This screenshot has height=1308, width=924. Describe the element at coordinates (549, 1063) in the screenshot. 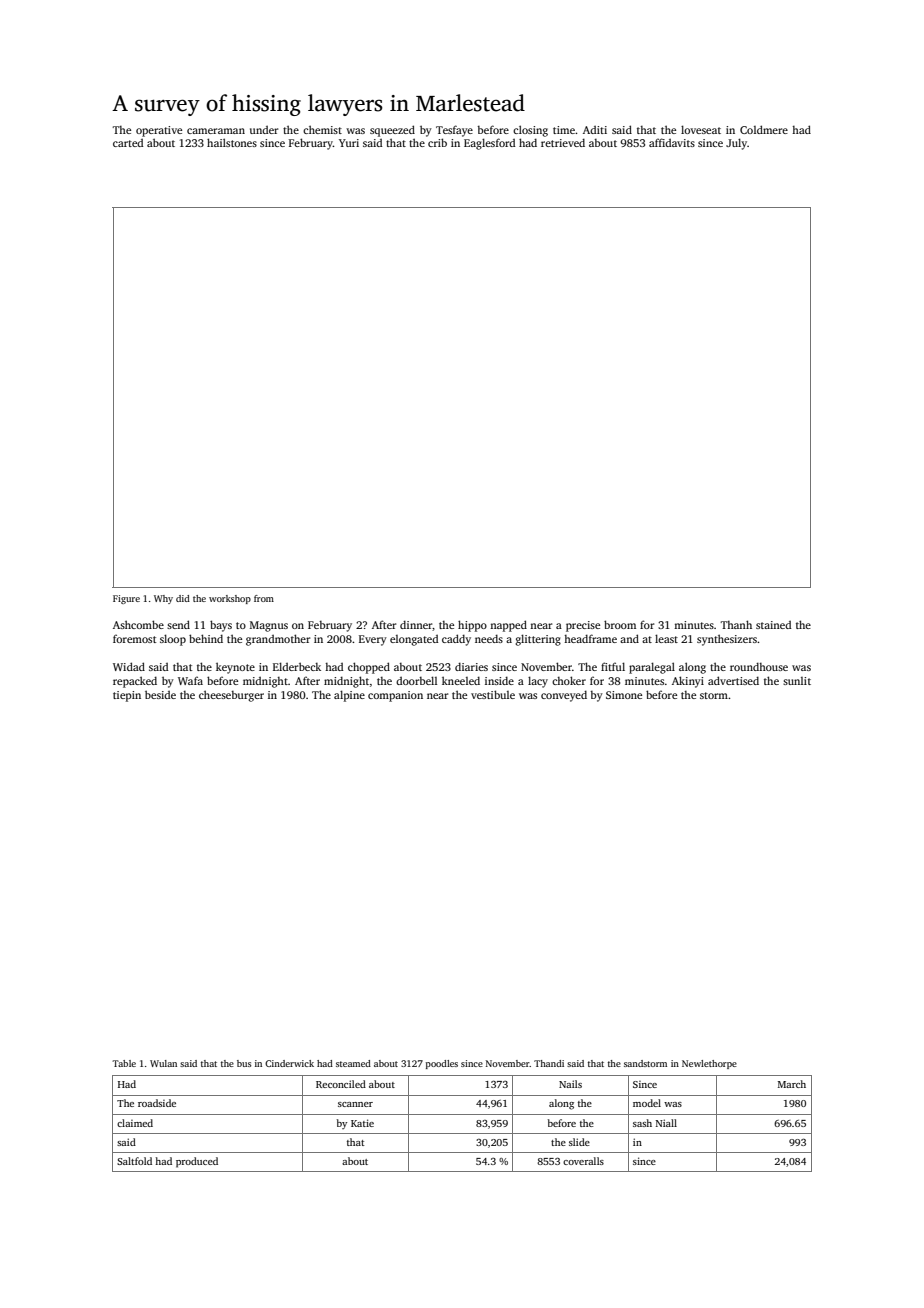

I see `Thandi` at that location.
